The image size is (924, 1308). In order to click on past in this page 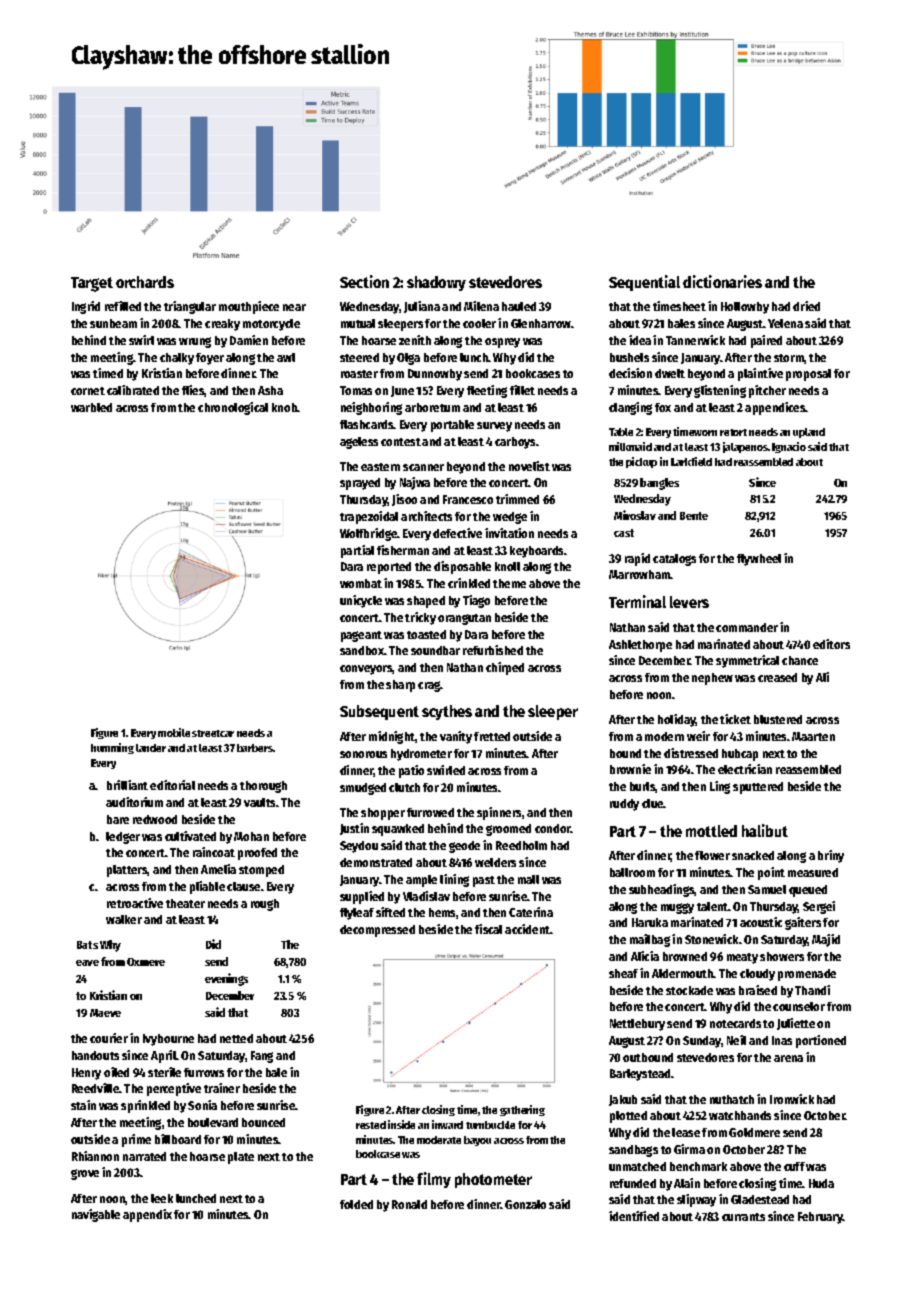, I will do `click(484, 881)`.
